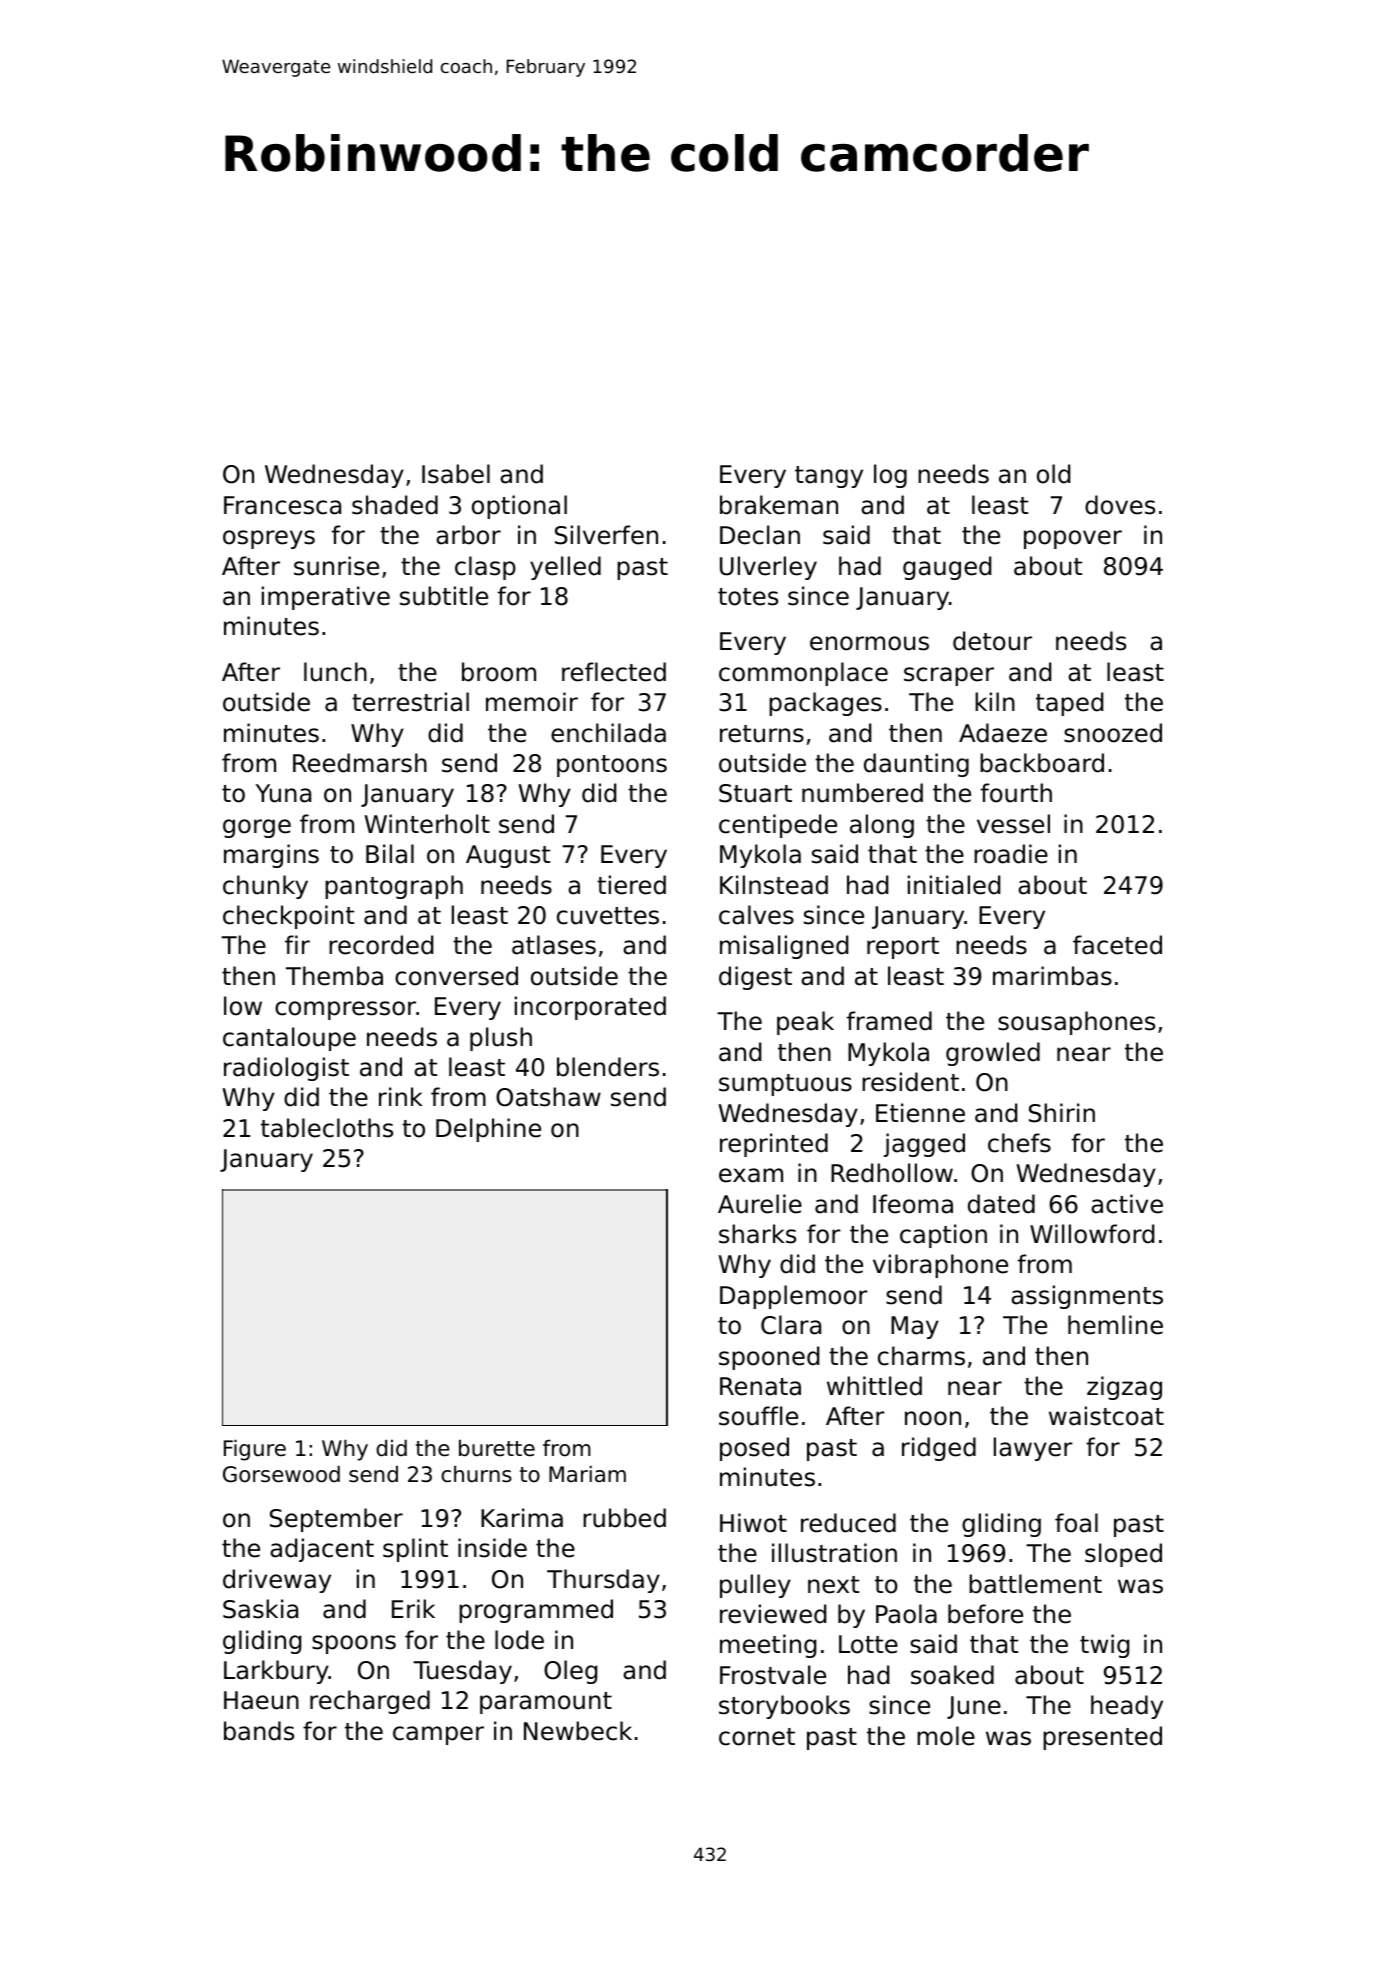 Image resolution: width=1386 pixels, height=1969 pixels. I want to click on returns, so click(762, 734).
